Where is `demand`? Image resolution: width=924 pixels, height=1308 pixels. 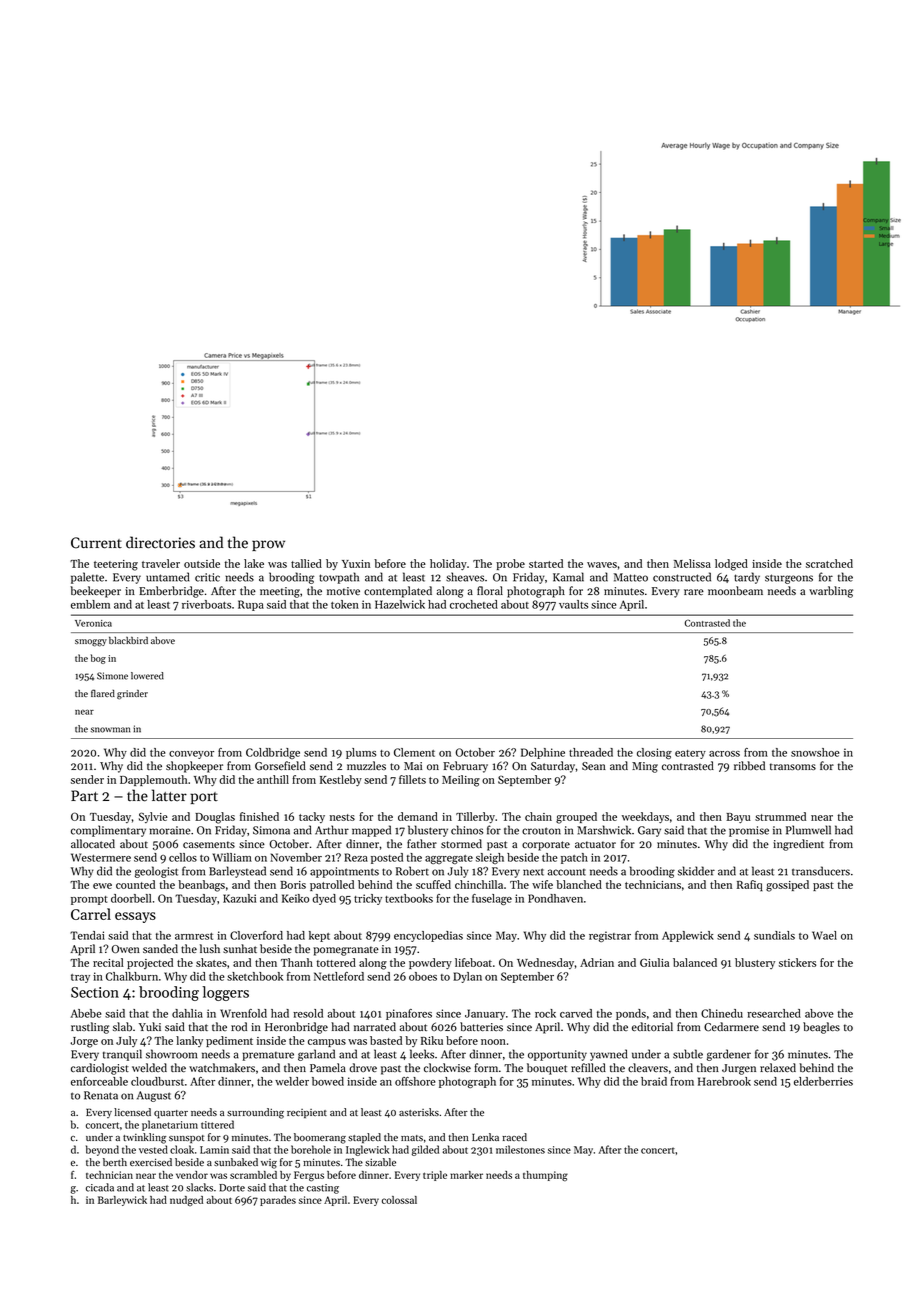 demand is located at coordinates (418, 816).
